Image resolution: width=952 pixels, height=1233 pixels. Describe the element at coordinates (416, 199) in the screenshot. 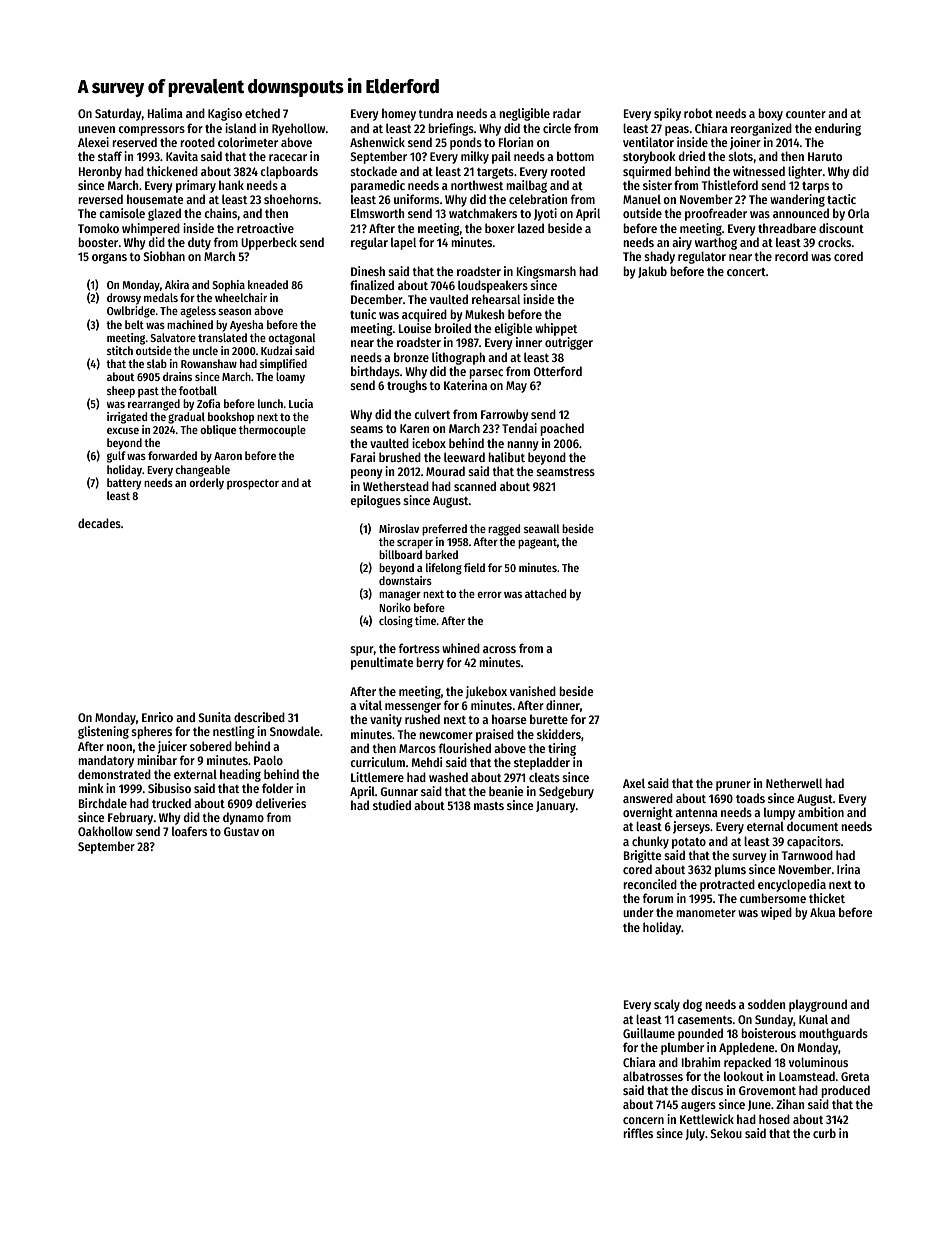

I see `uniforms` at that location.
